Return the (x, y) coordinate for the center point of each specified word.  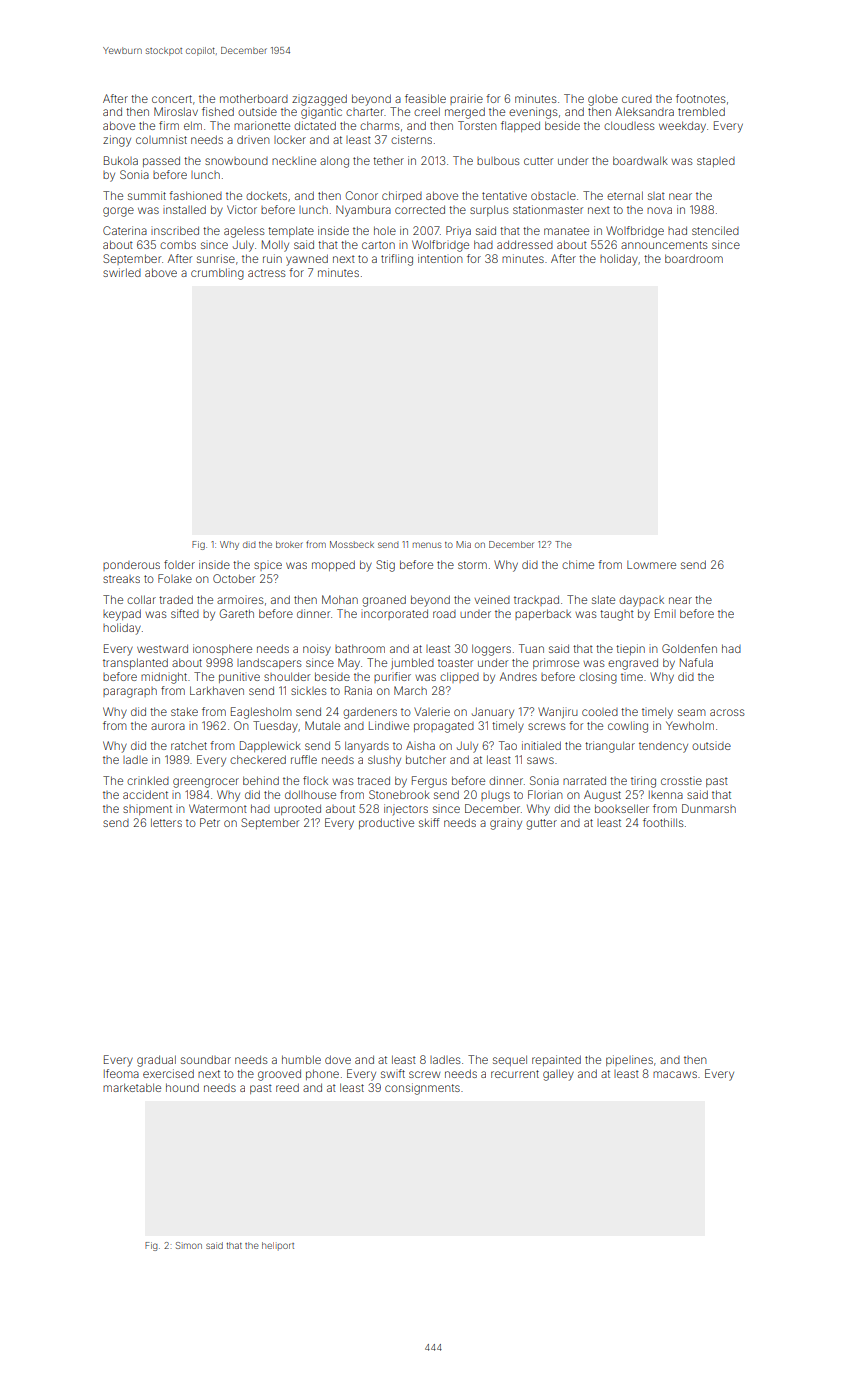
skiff (429, 822)
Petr (210, 822)
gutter (541, 824)
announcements (664, 245)
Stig (385, 566)
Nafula (696, 662)
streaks (121, 579)
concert (172, 99)
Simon (189, 1245)
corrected (420, 209)
